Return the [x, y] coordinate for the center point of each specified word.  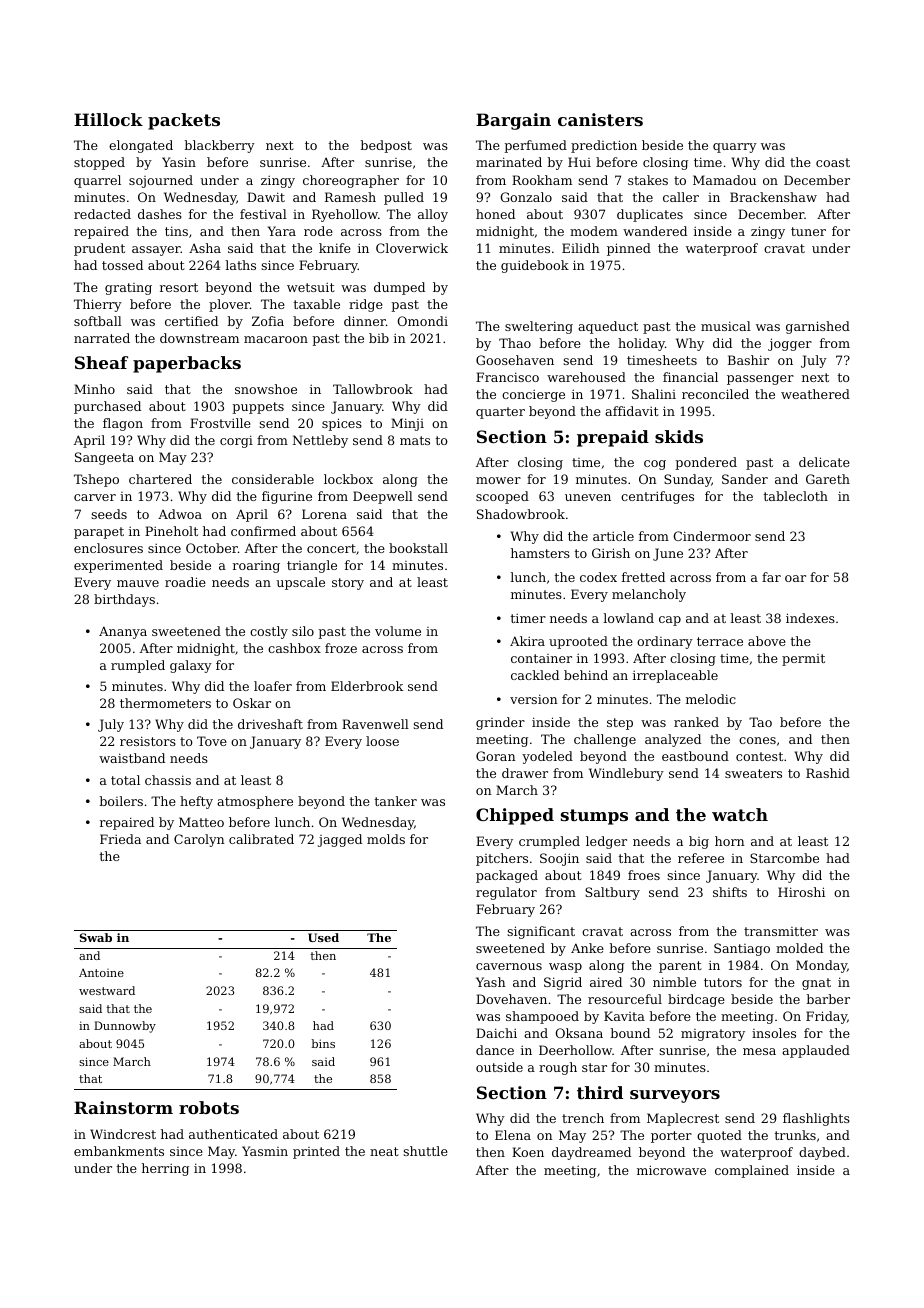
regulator [506, 893]
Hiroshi [801, 892]
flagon [123, 424]
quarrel [97, 181]
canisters [600, 119]
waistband [132, 758]
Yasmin [265, 1151]
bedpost [386, 146]
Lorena [324, 514]
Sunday [687, 480]
